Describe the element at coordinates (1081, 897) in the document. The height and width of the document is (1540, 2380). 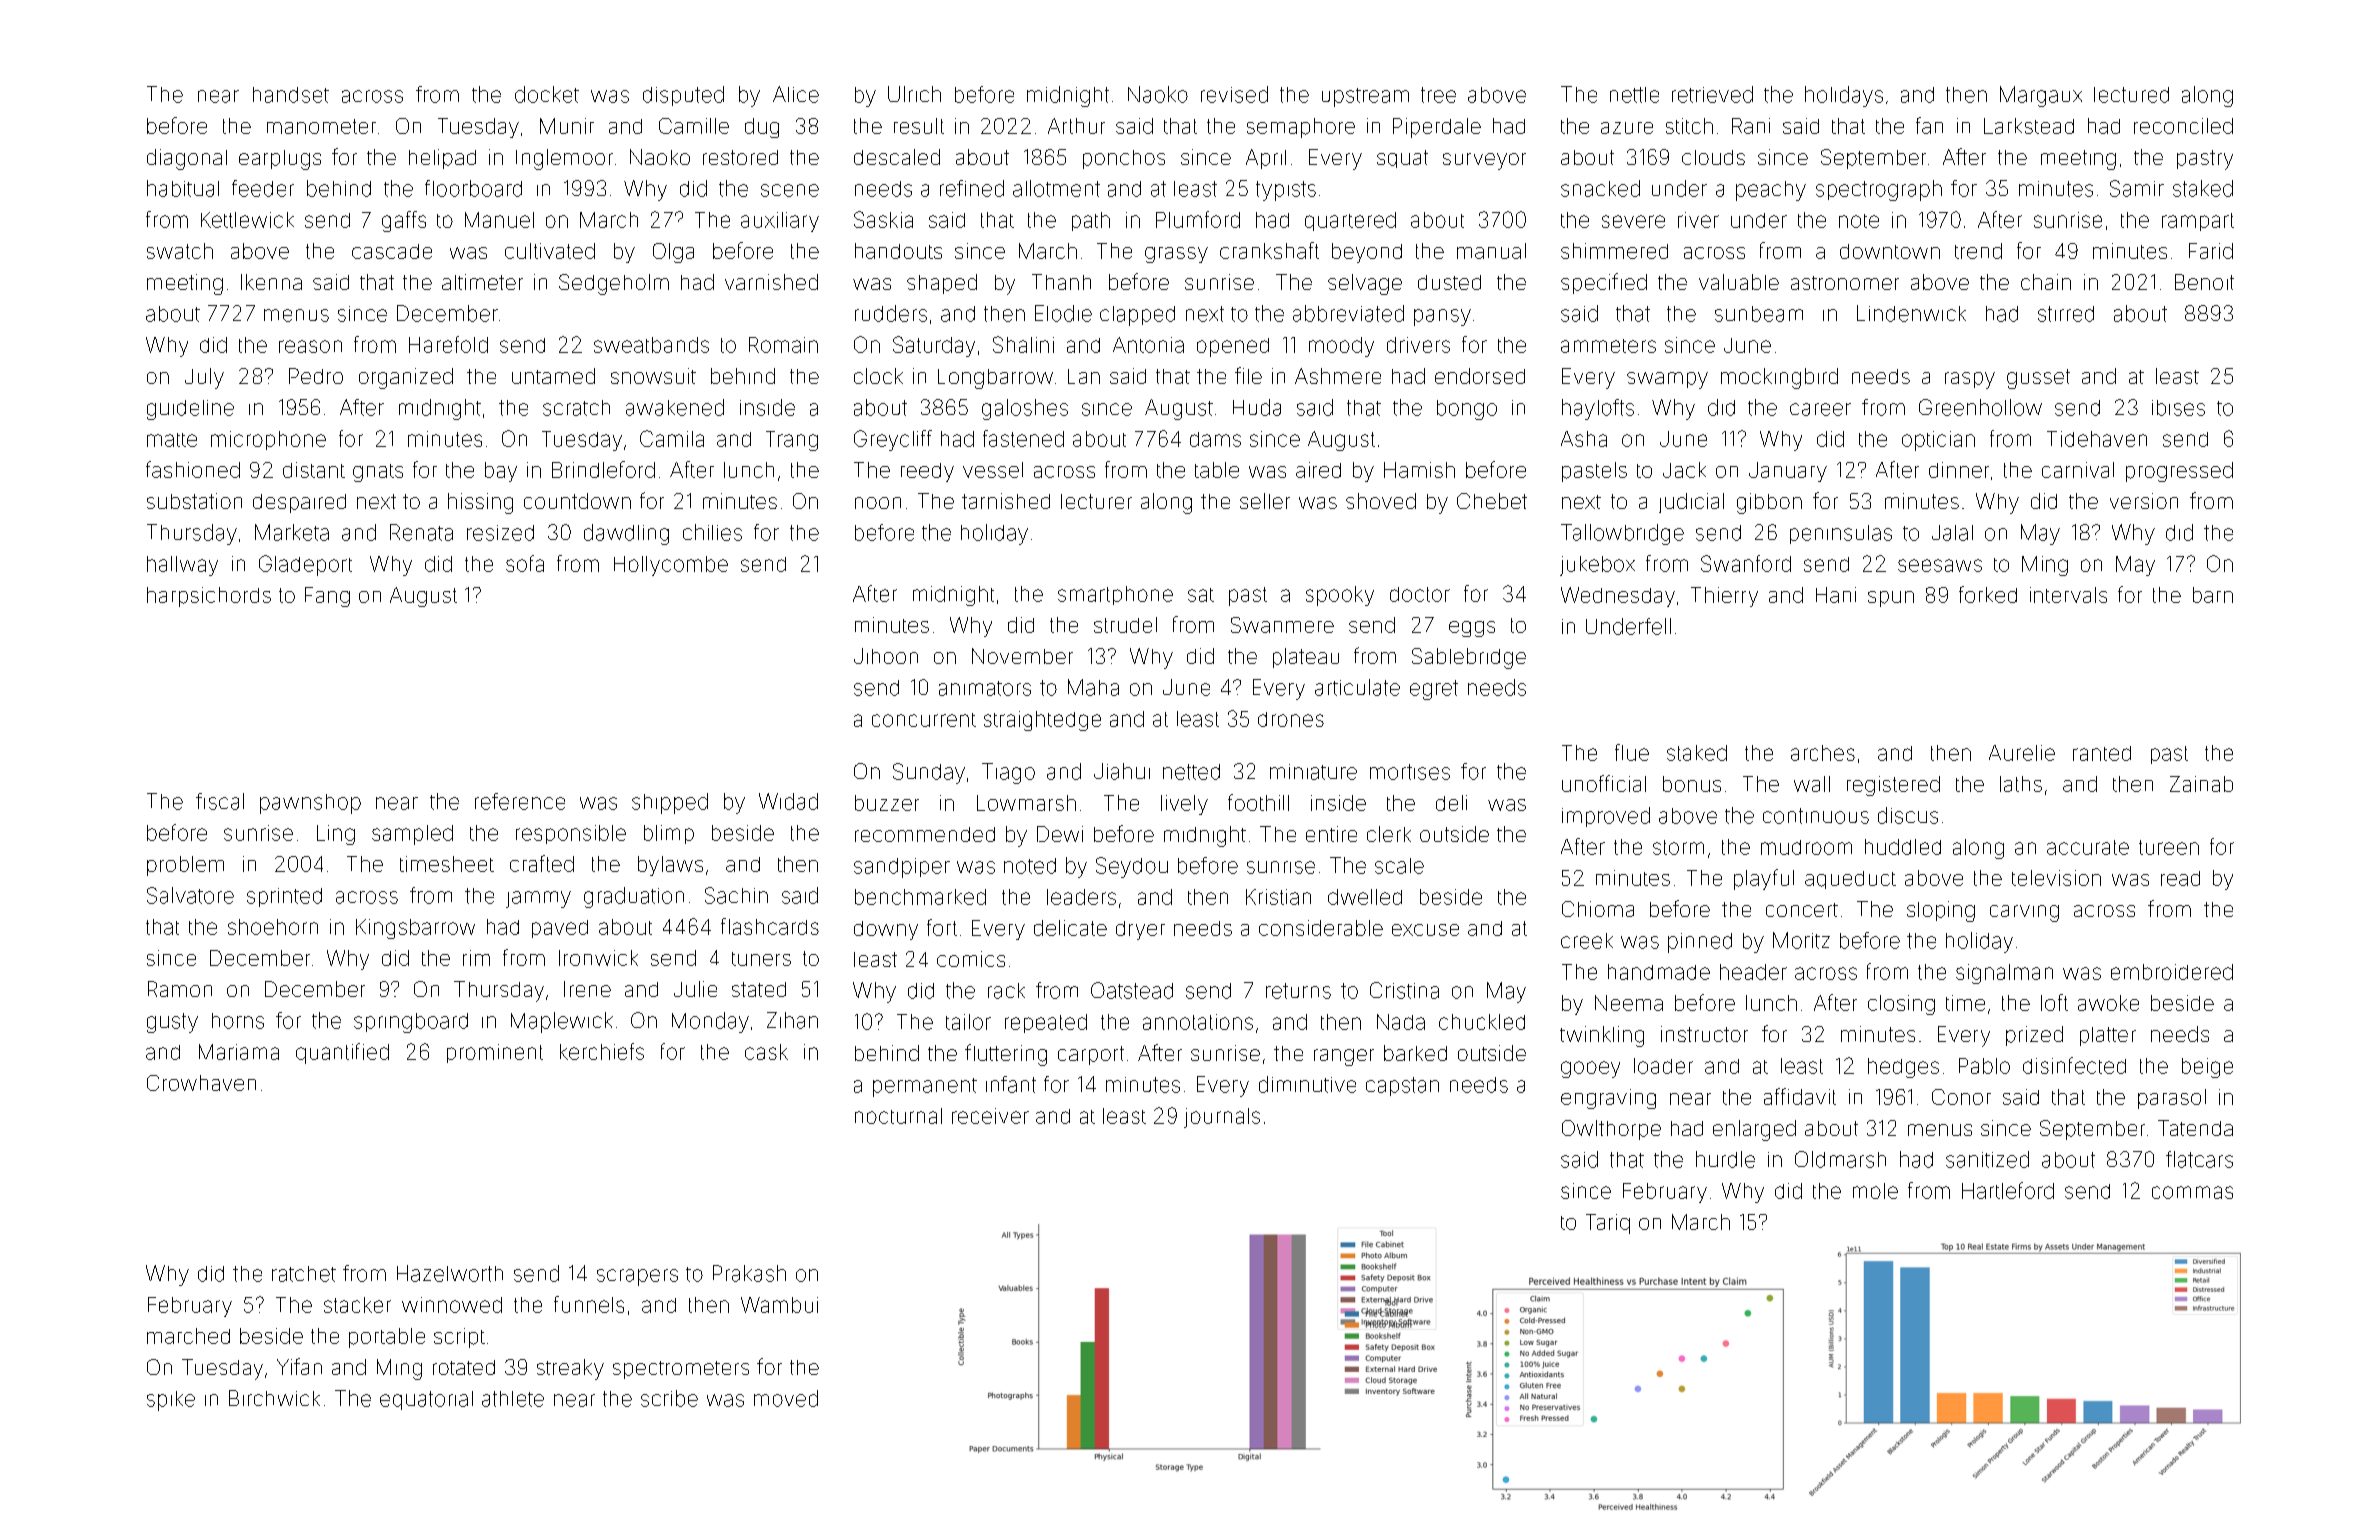
I see `leaders` at that location.
